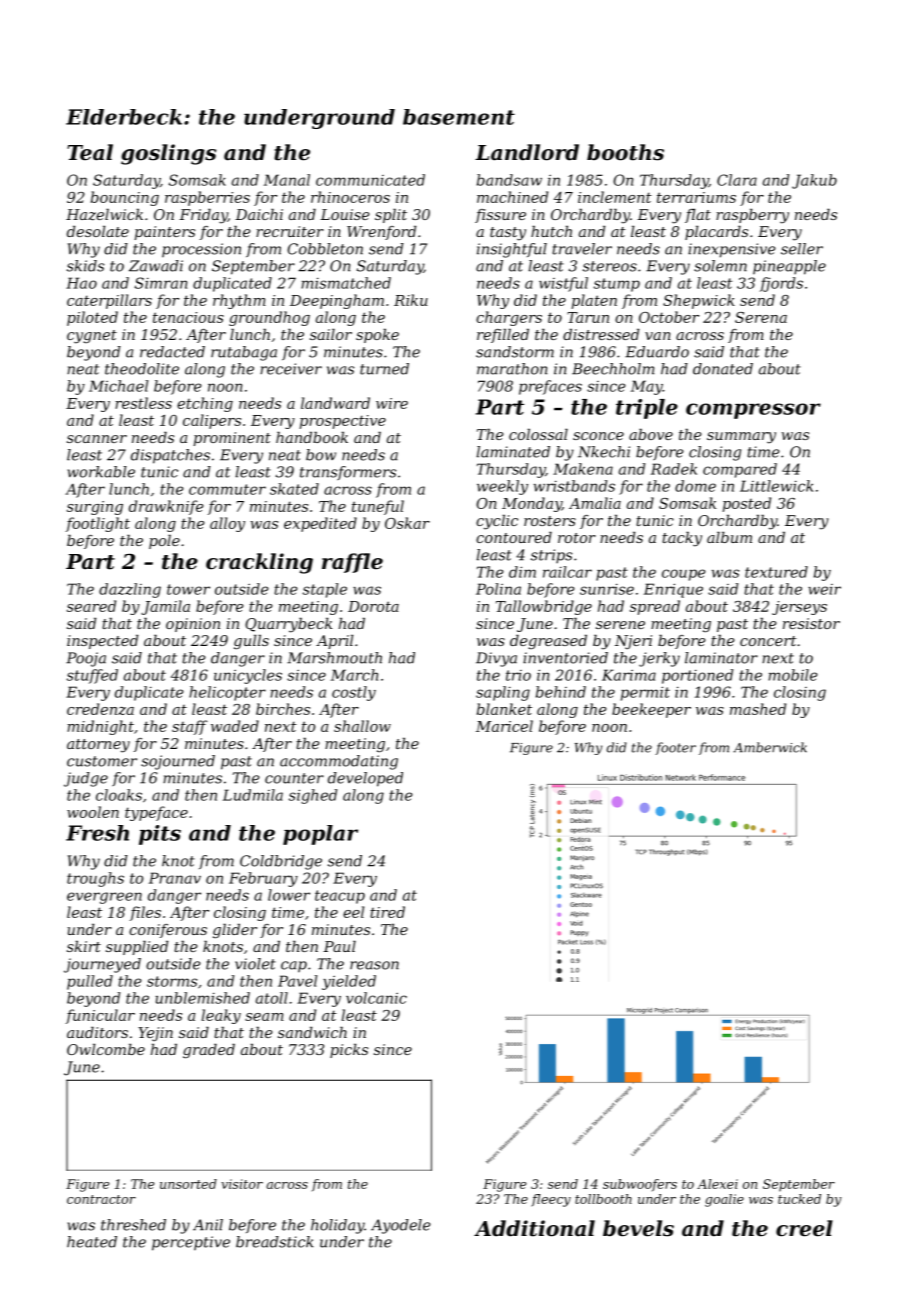 The height and width of the page is (1316, 908). I want to click on footer, so click(675, 748).
